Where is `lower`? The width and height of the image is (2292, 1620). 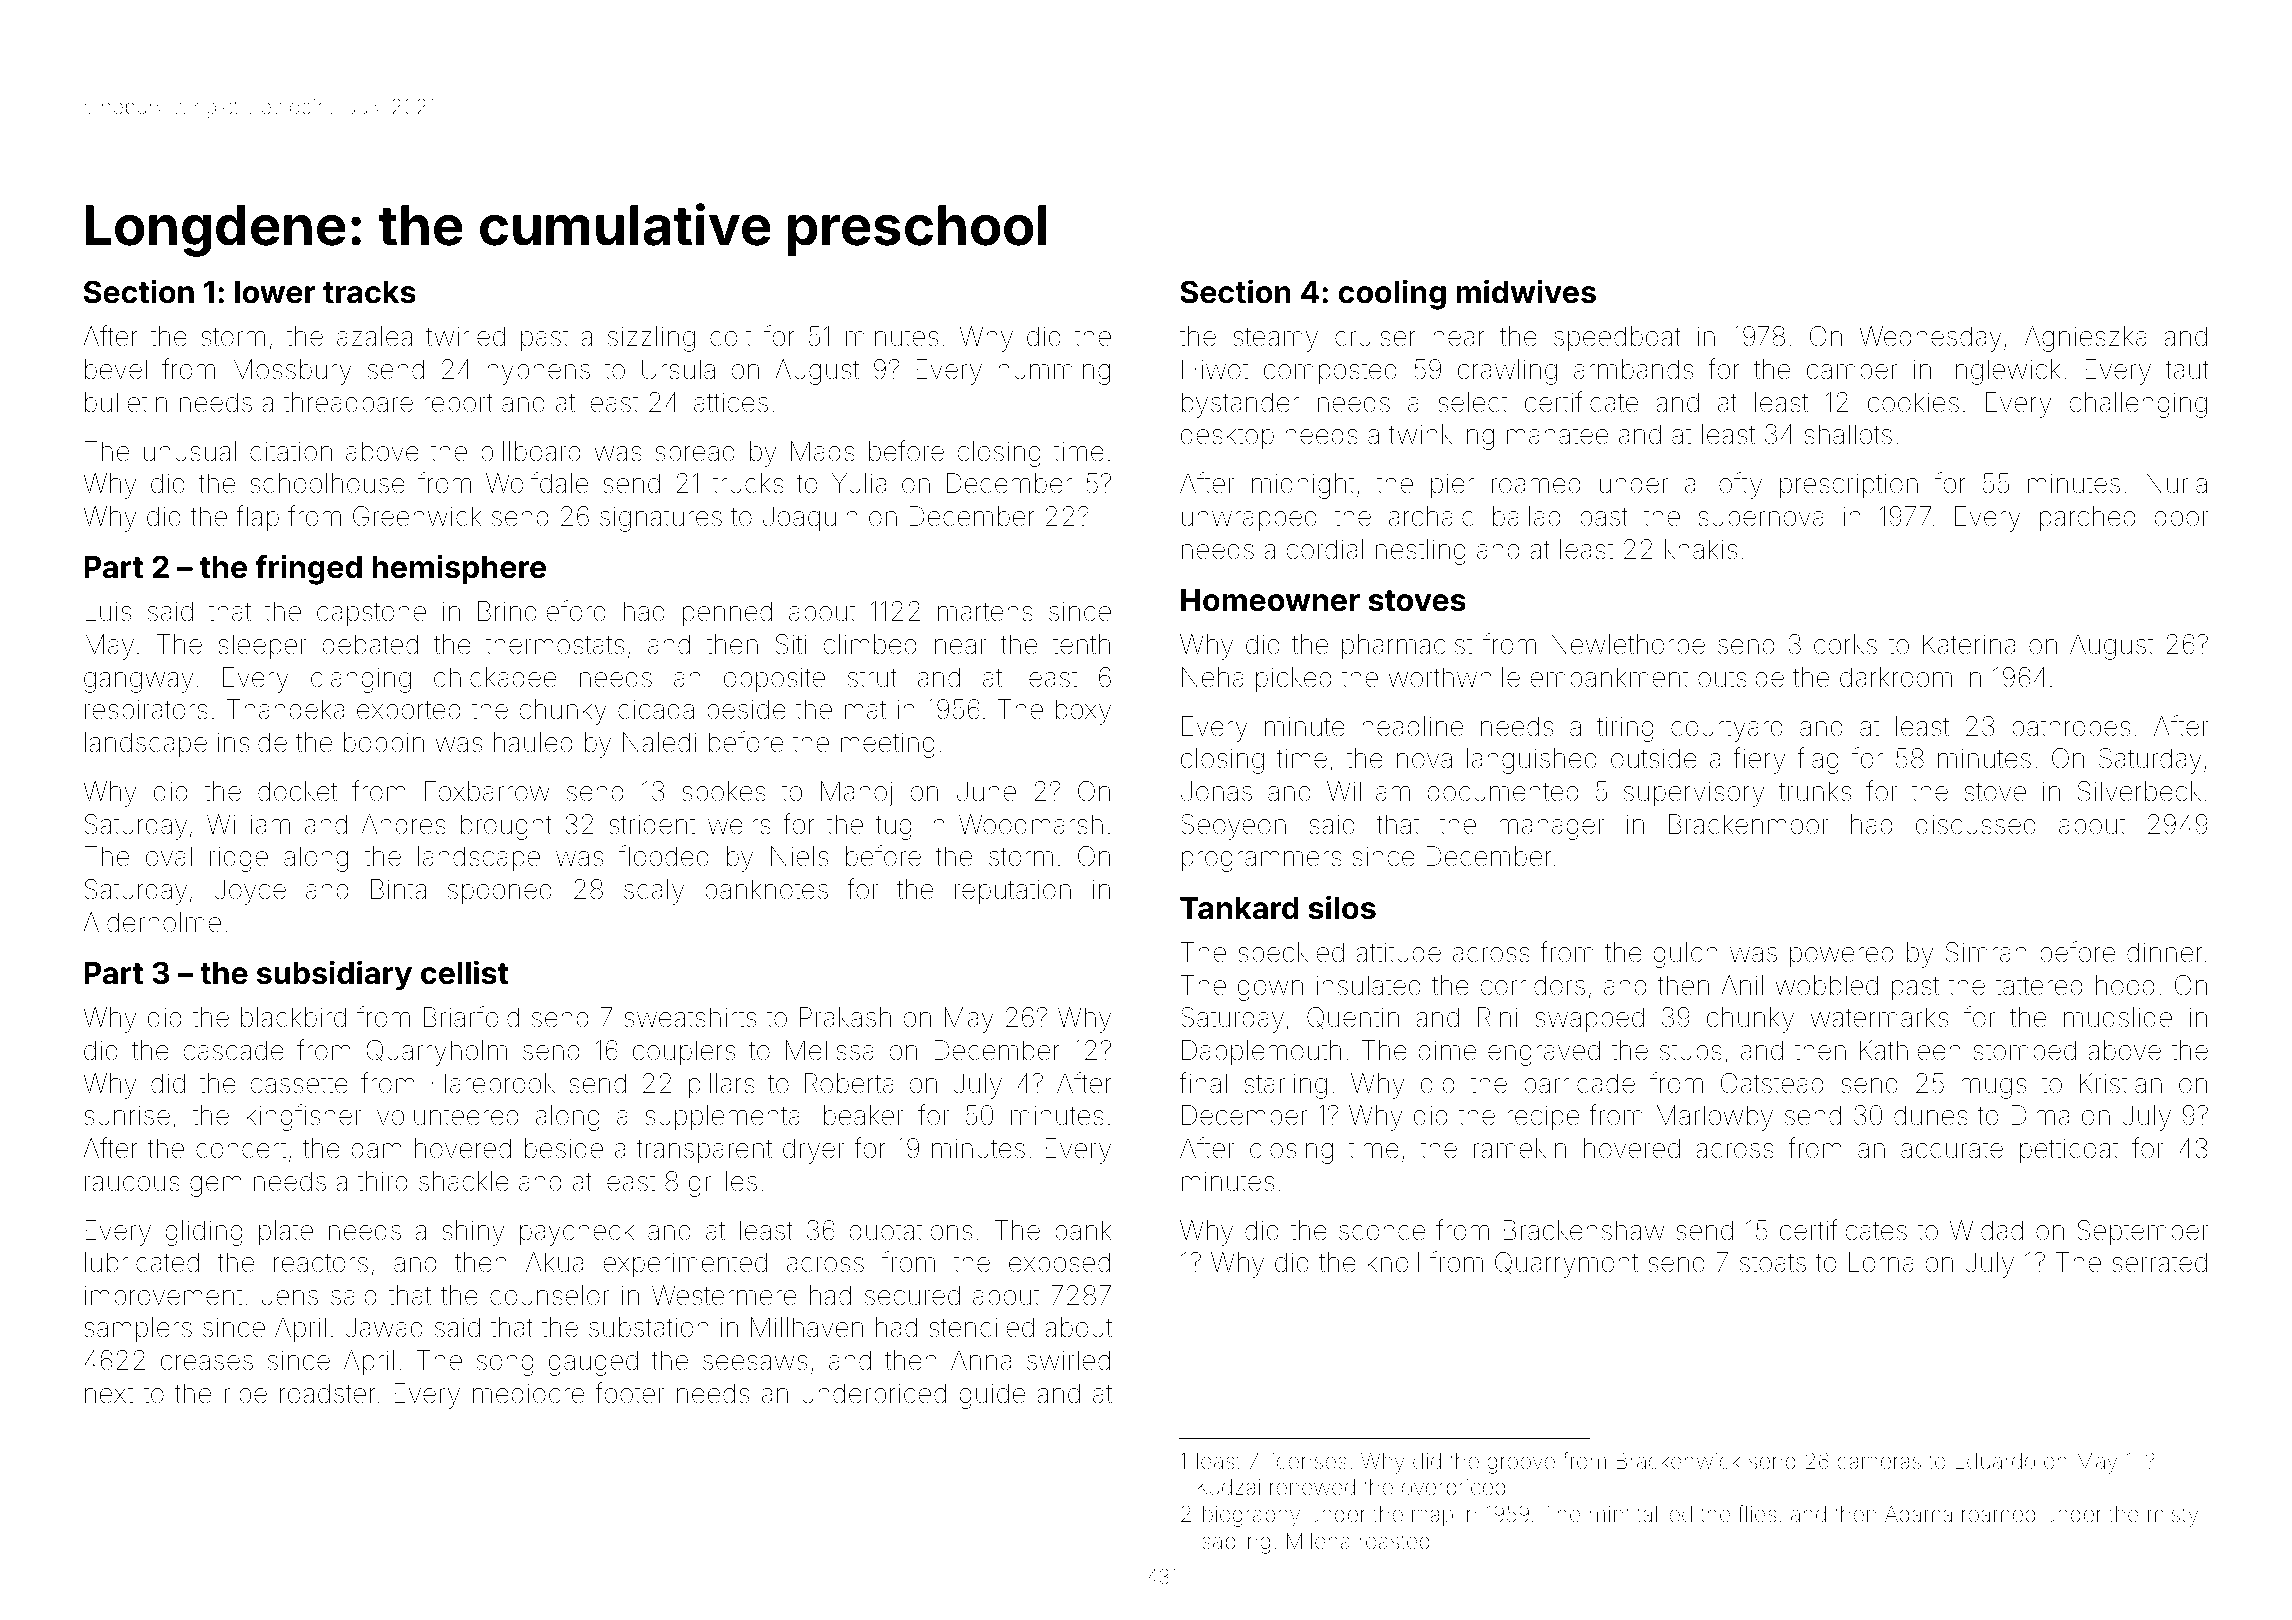
lower is located at coordinates (275, 292).
